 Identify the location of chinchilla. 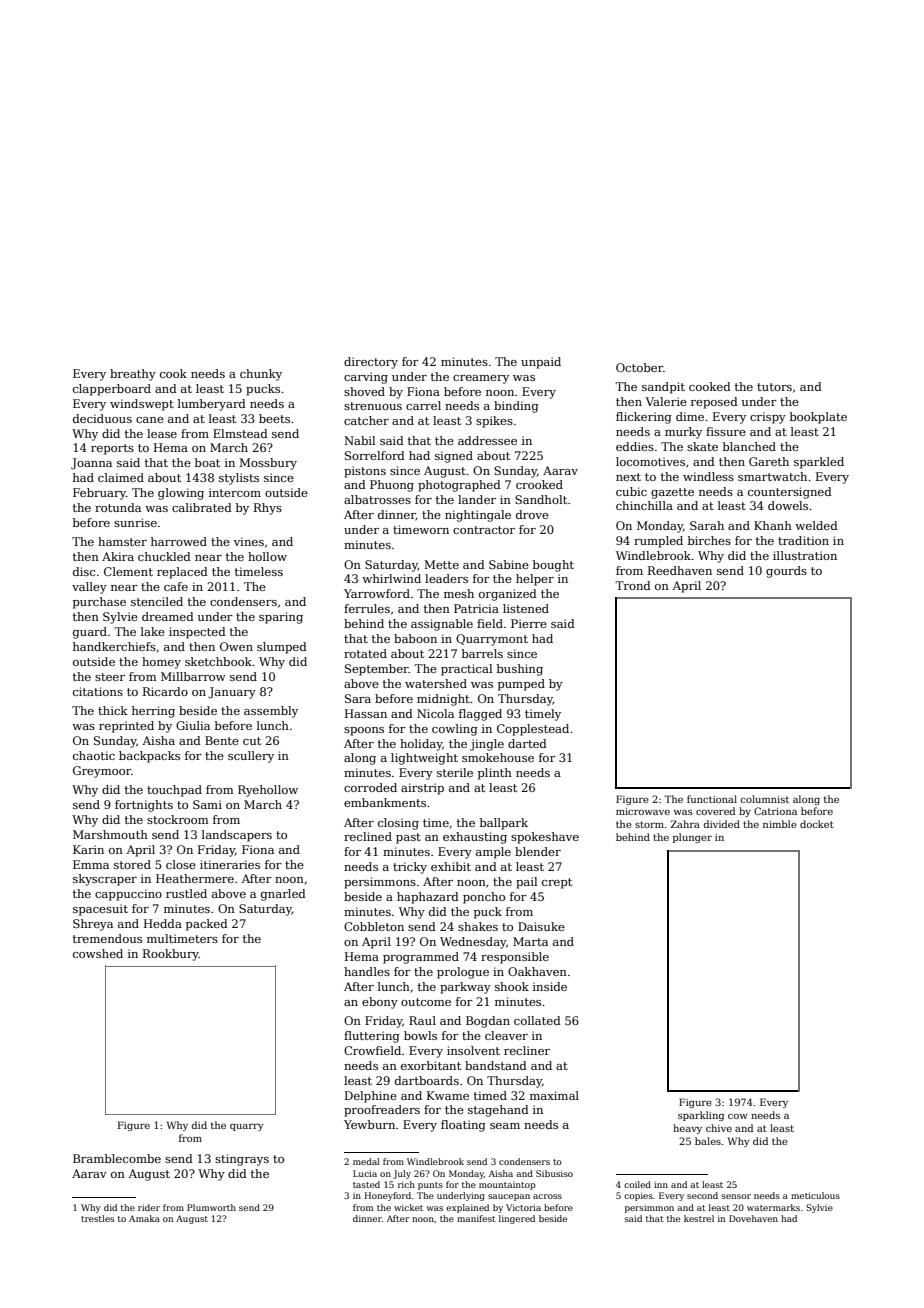
(644, 505).
